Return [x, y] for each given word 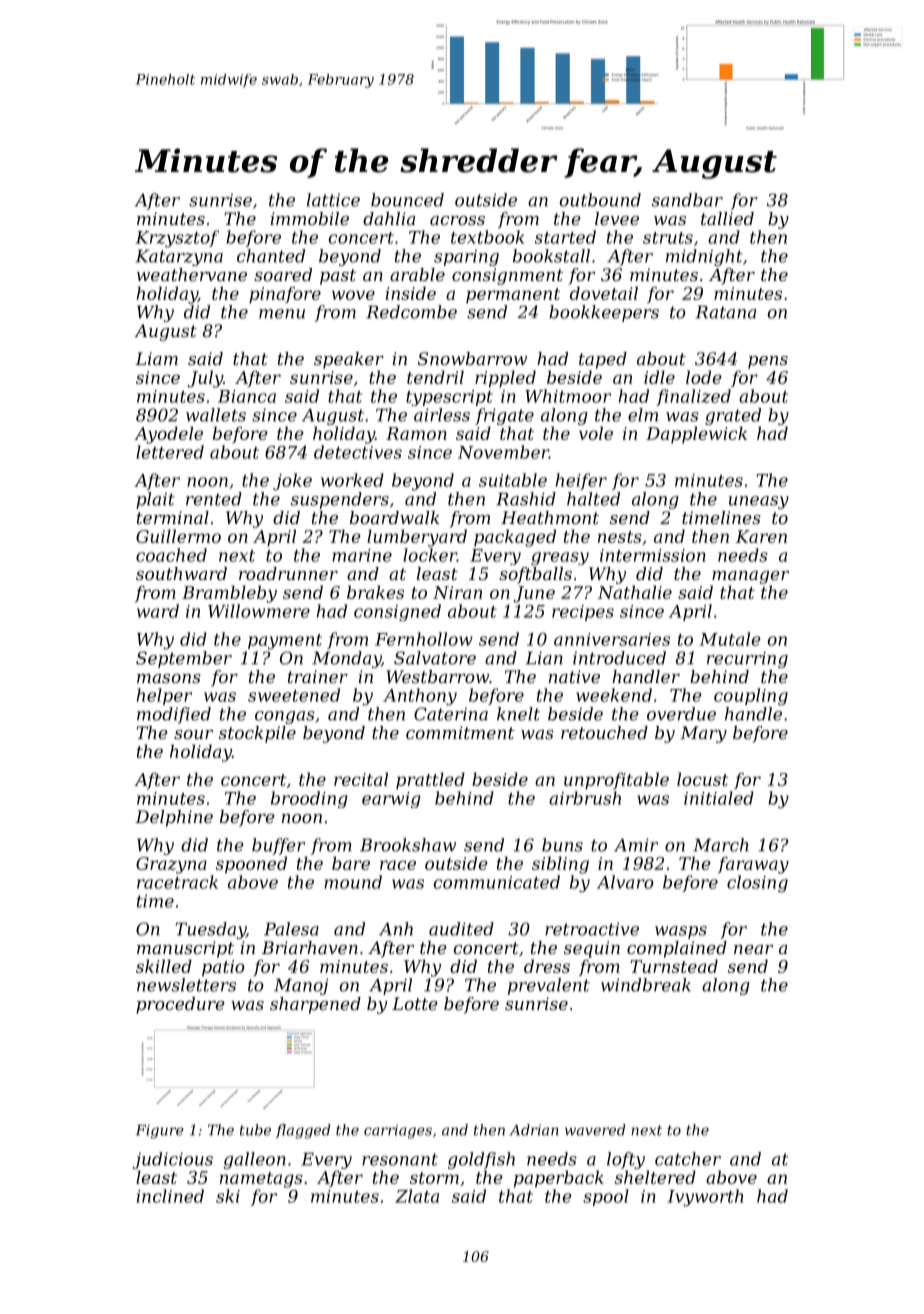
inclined [170, 1196]
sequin [592, 949]
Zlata [417, 1196]
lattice [333, 200]
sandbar [687, 200]
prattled [430, 781]
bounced [407, 200]
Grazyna [171, 865]
